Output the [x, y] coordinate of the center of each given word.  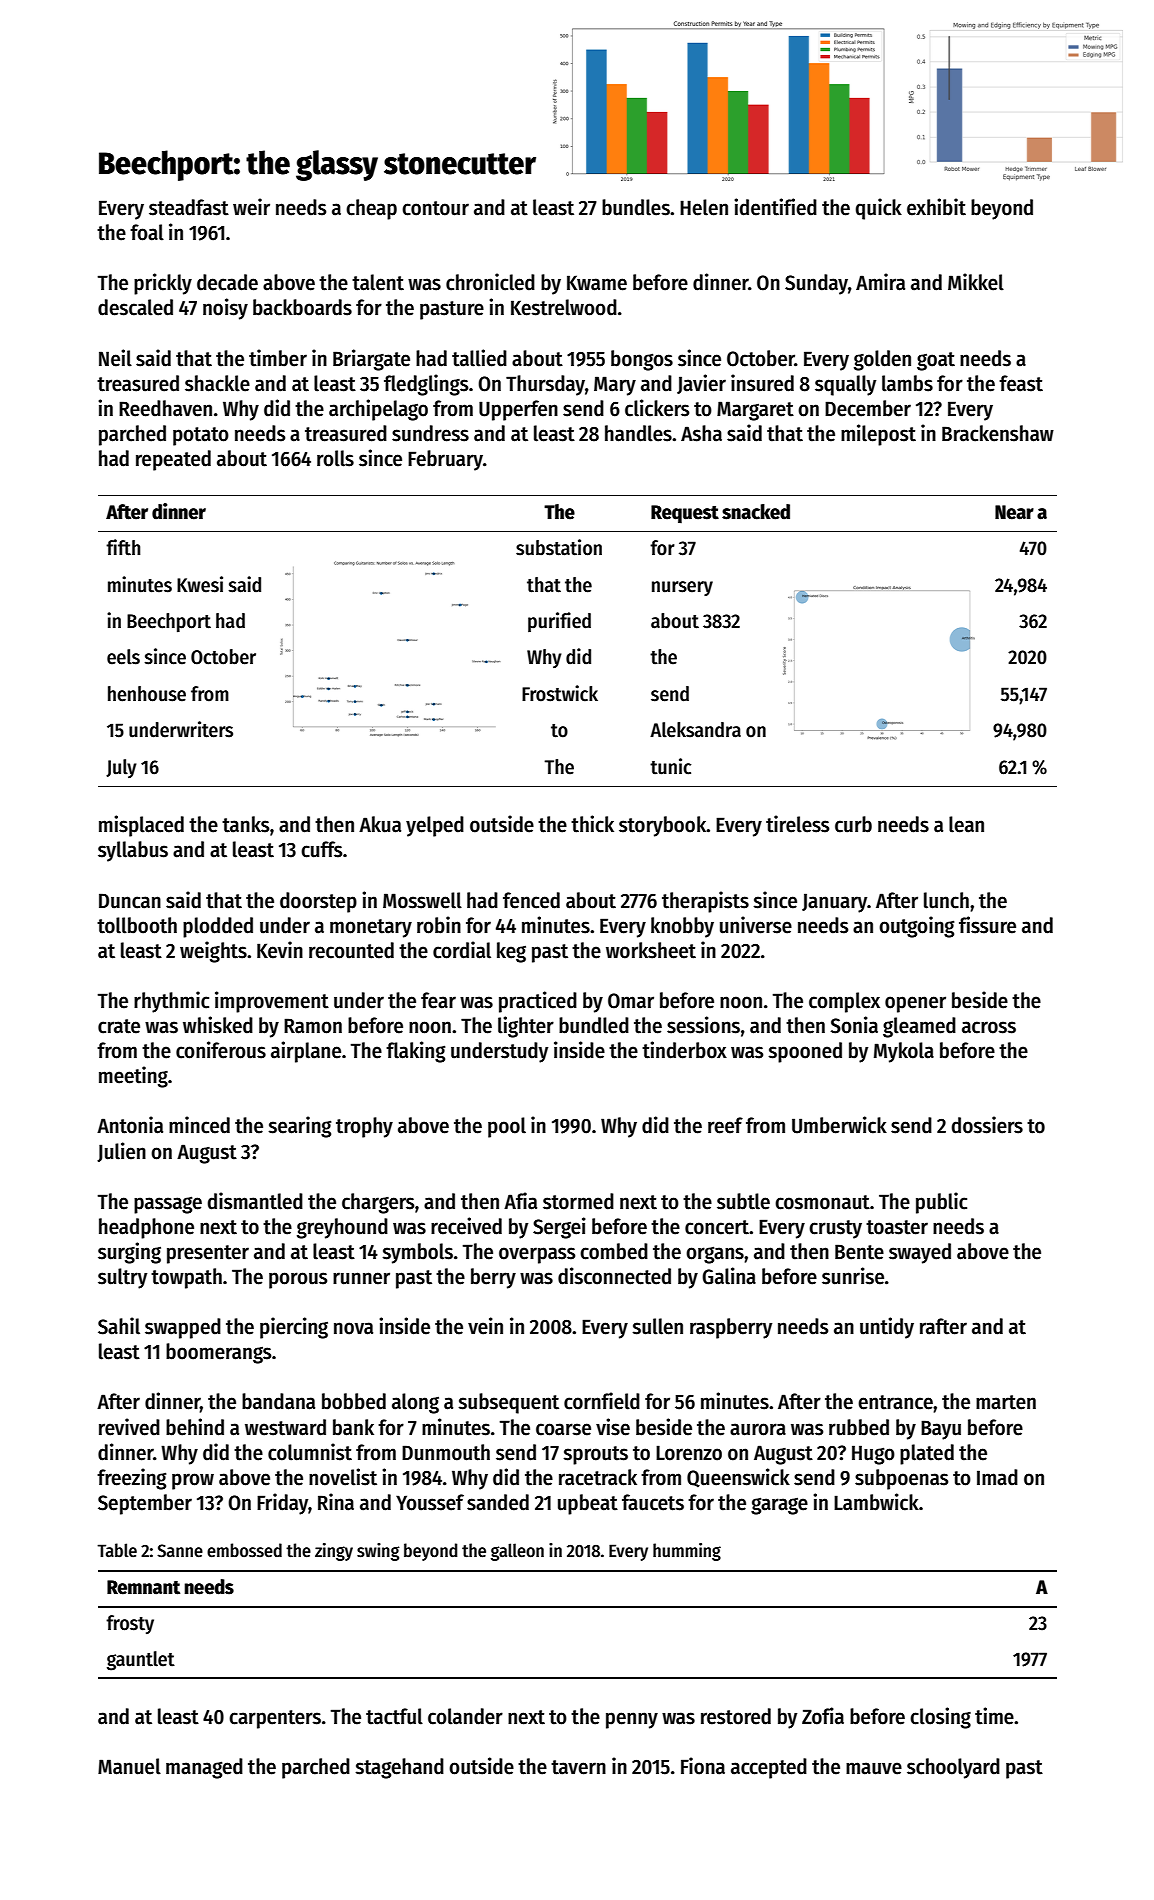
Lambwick [876, 1502]
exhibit [936, 207]
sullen [657, 1326]
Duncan [130, 901]
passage [168, 1205]
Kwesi [200, 584]
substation [559, 547]
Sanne [180, 1551]
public [941, 1203]
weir [251, 207]
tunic [670, 766]
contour [435, 208]
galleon [517, 1552]
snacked [756, 512]
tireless [797, 824]
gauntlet [141, 1661]
